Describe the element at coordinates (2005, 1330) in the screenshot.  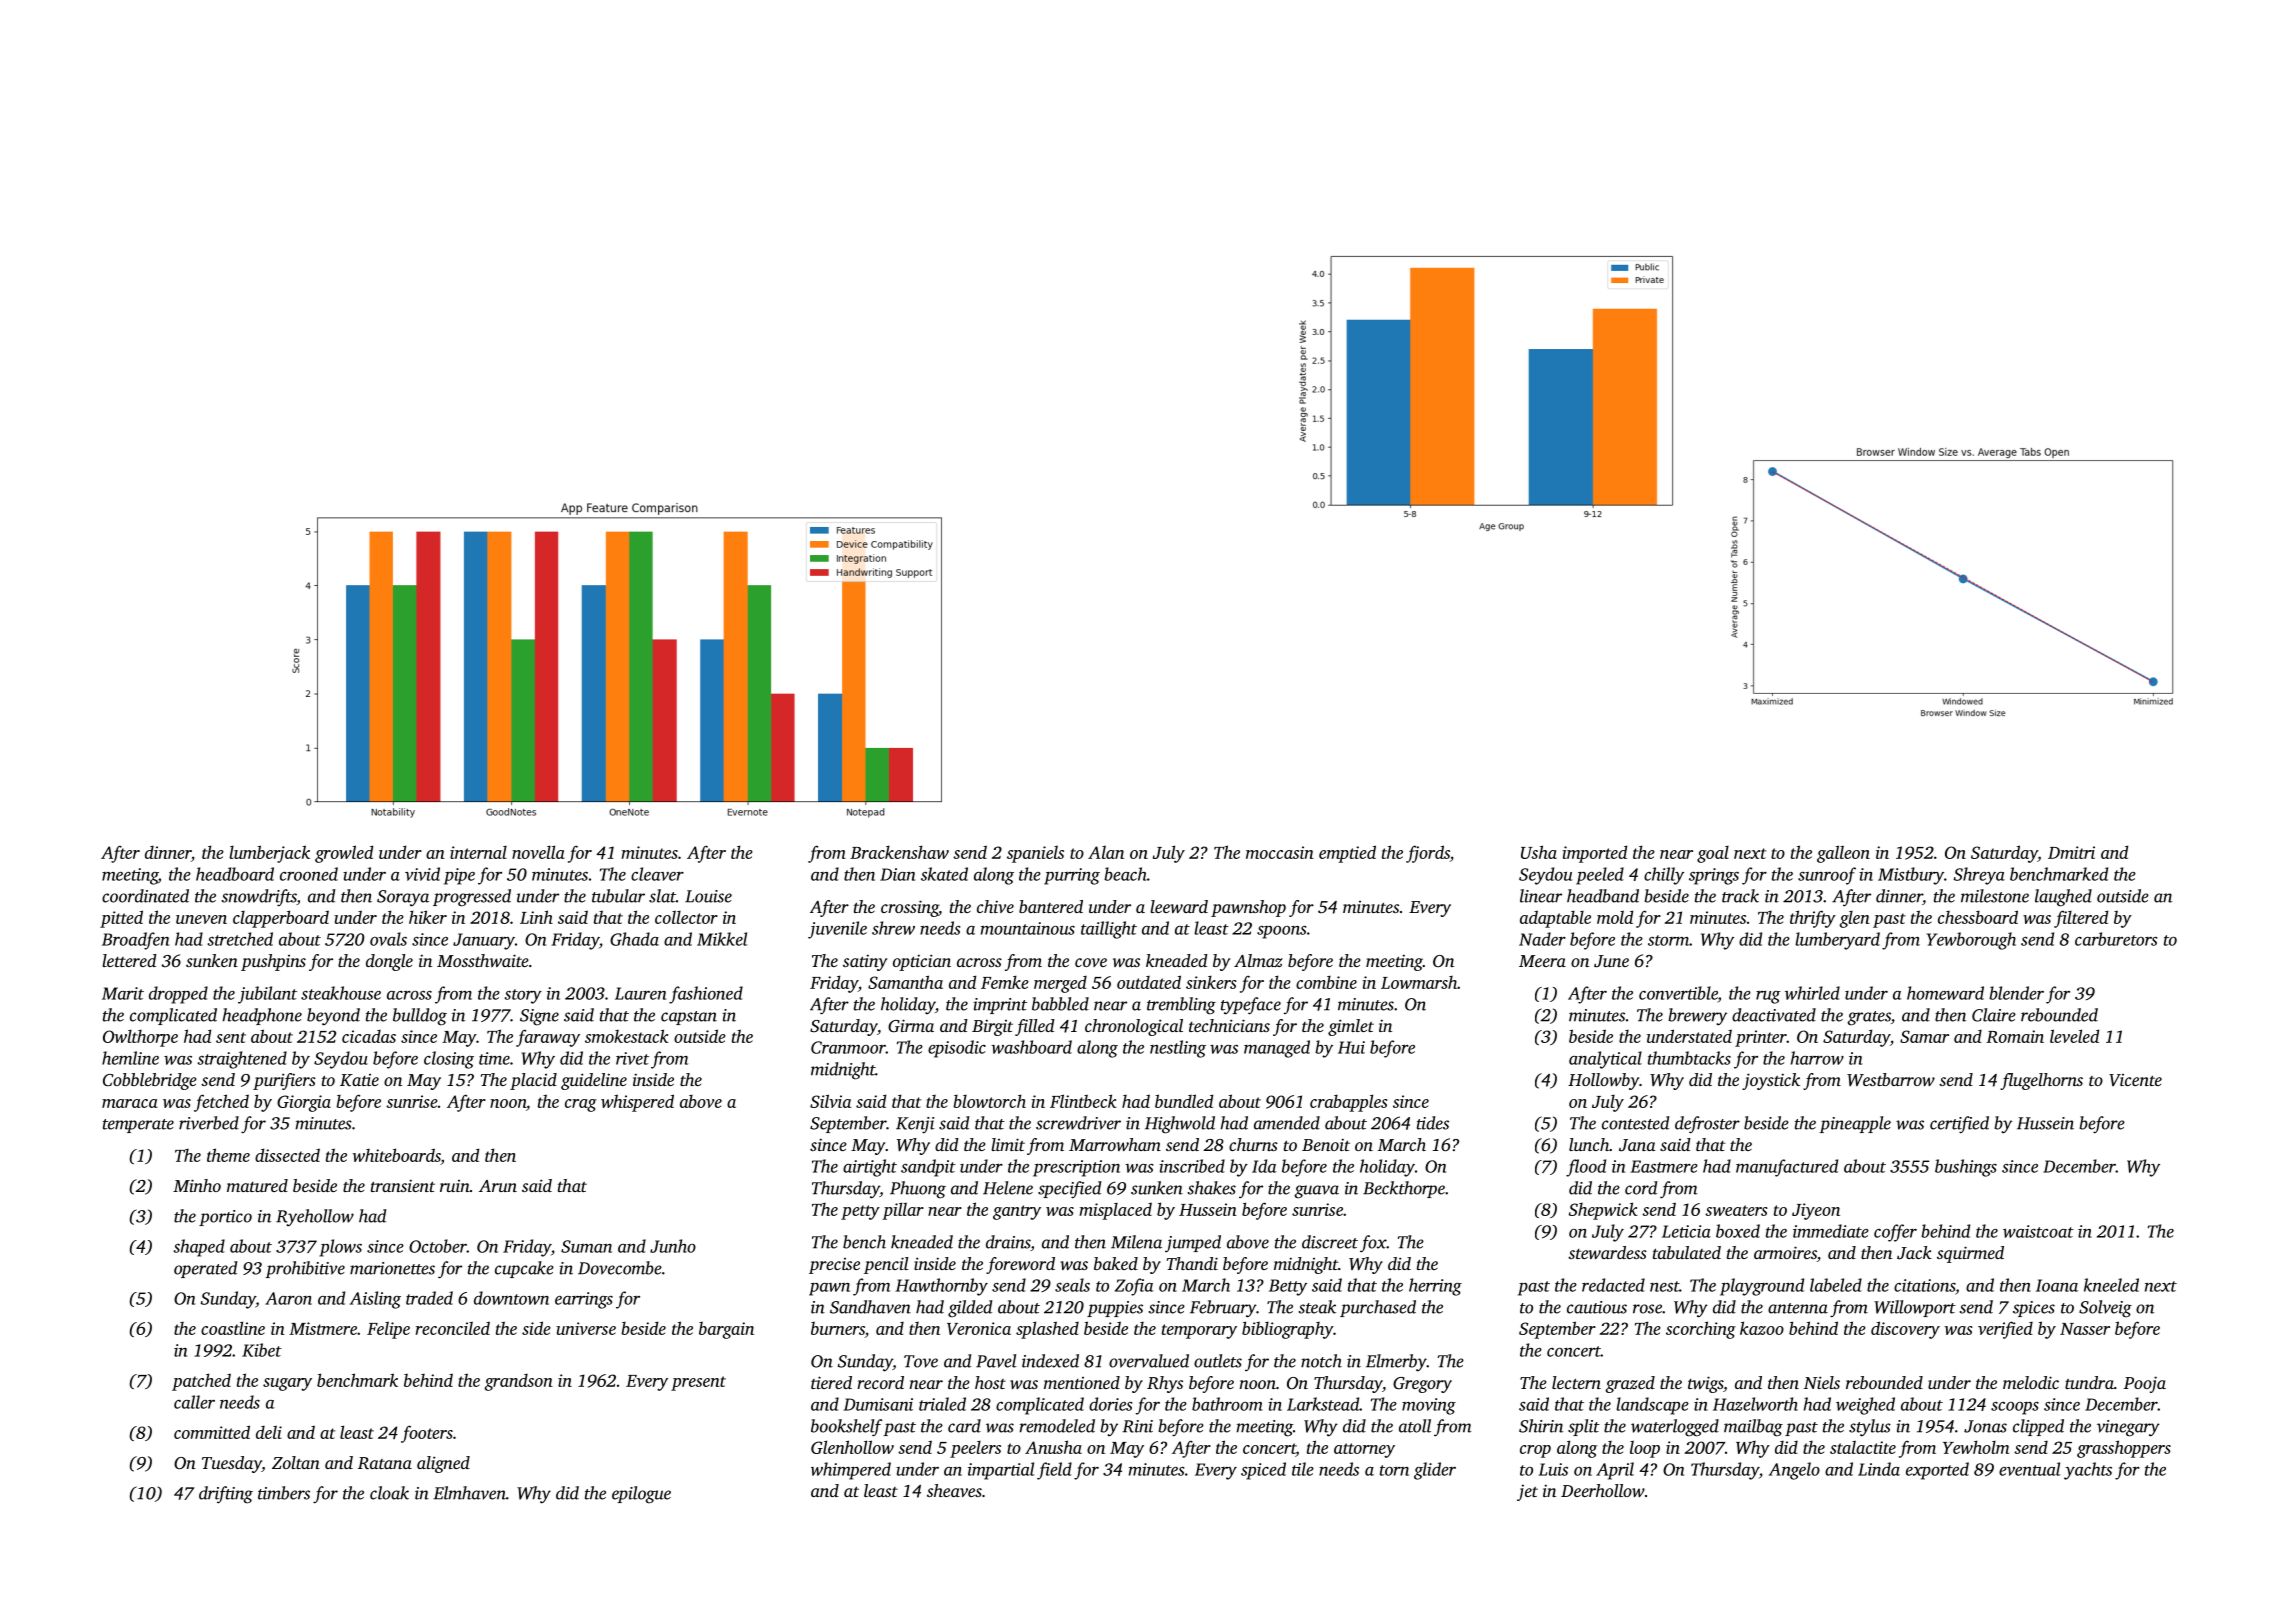
I see `verified` at that location.
